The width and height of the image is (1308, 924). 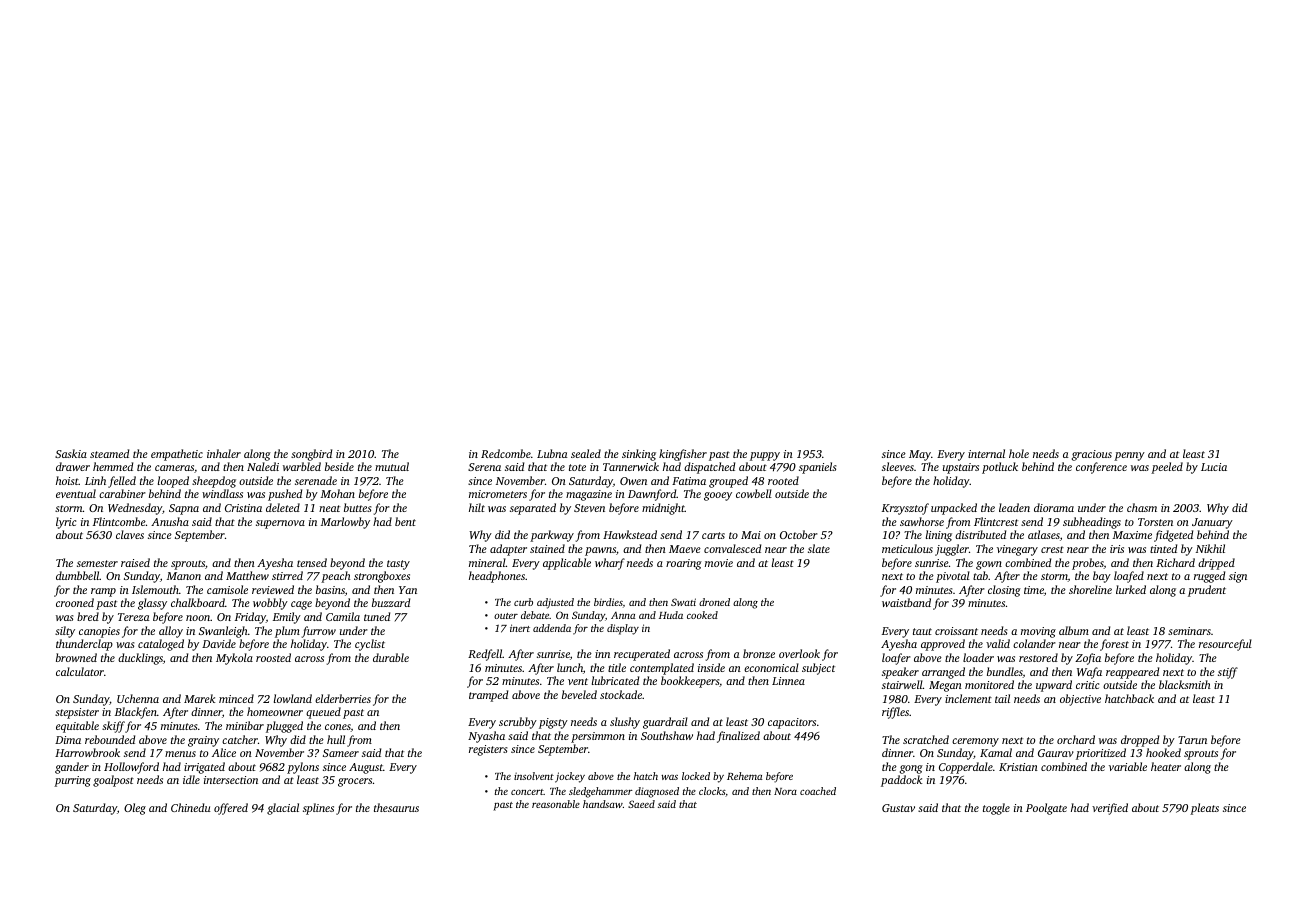 What do you see at coordinates (71, 453) in the image?
I see `Saskia` at bounding box center [71, 453].
